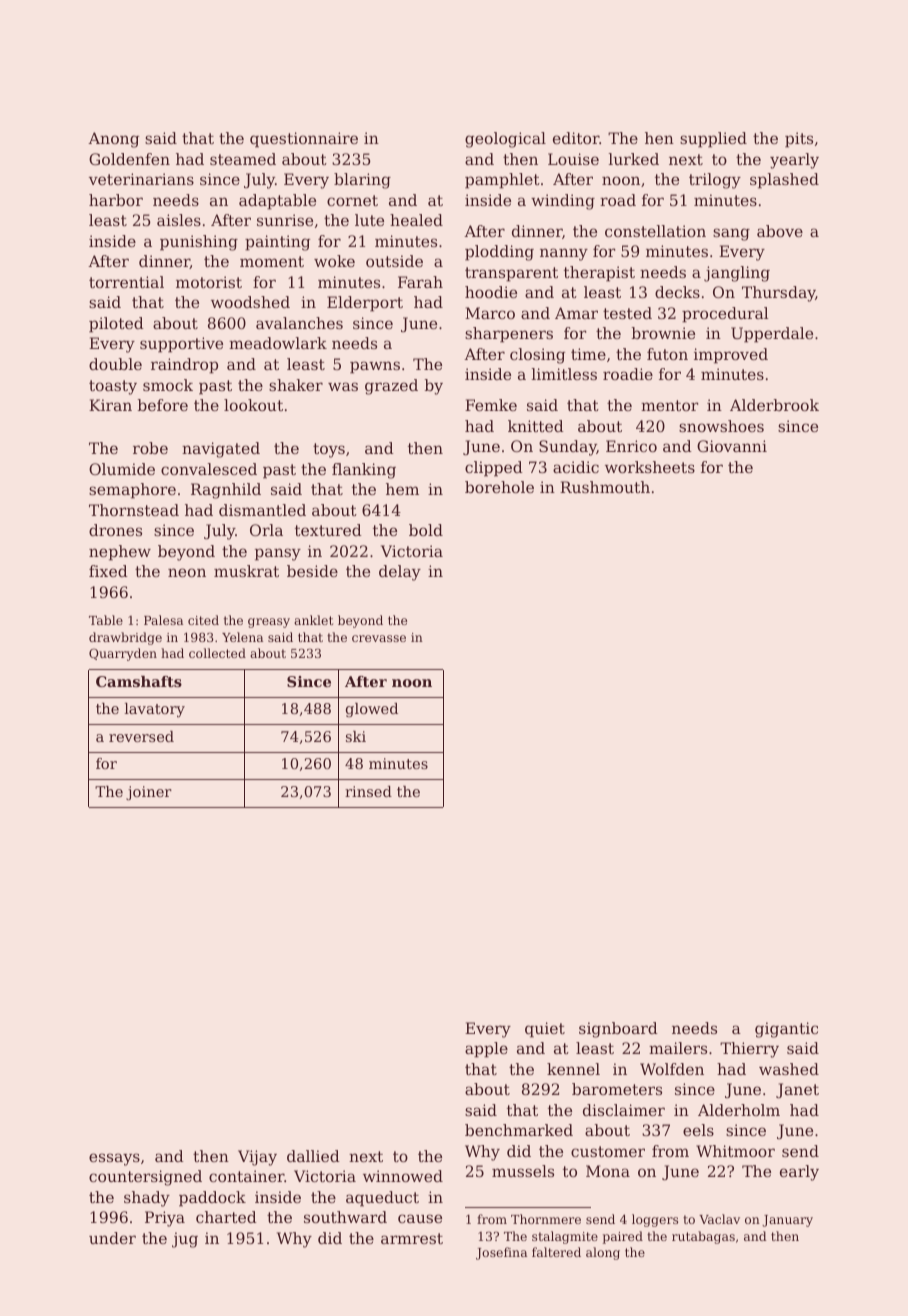 This image has width=908, height=1316. I want to click on lavatory, so click(154, 710).
